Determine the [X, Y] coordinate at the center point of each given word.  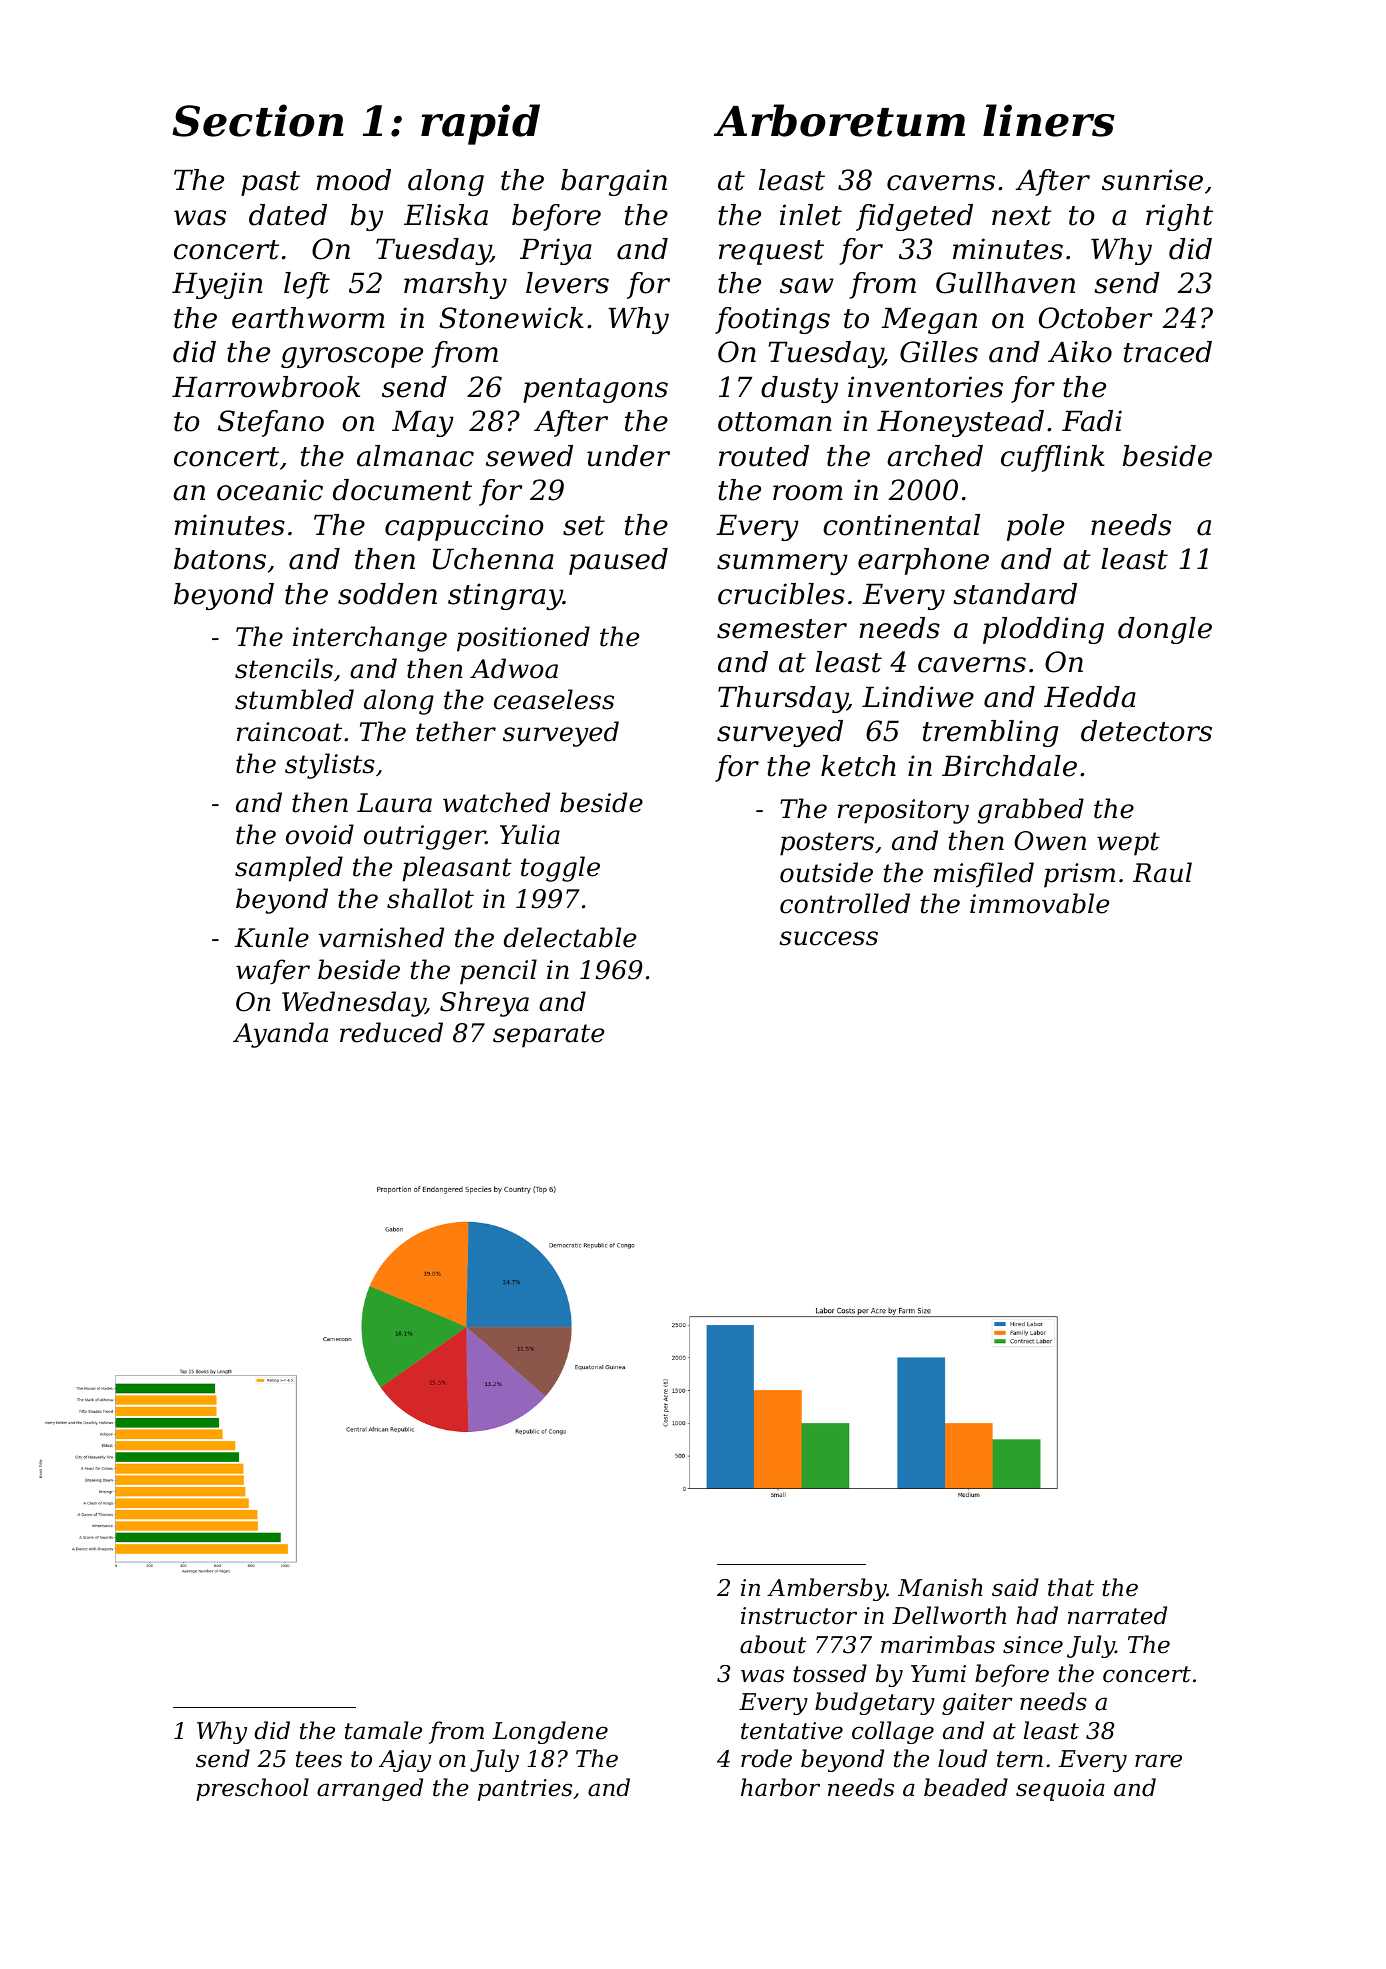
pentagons [595, 390]
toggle [560, 869]
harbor [780, 1787]
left [307, 285]
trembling [990, 733]
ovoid [320, 834]
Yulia [530, 834]
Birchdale [1009, 766]
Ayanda [280, 1035]
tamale [383, 1730]
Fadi [1092, 421]
